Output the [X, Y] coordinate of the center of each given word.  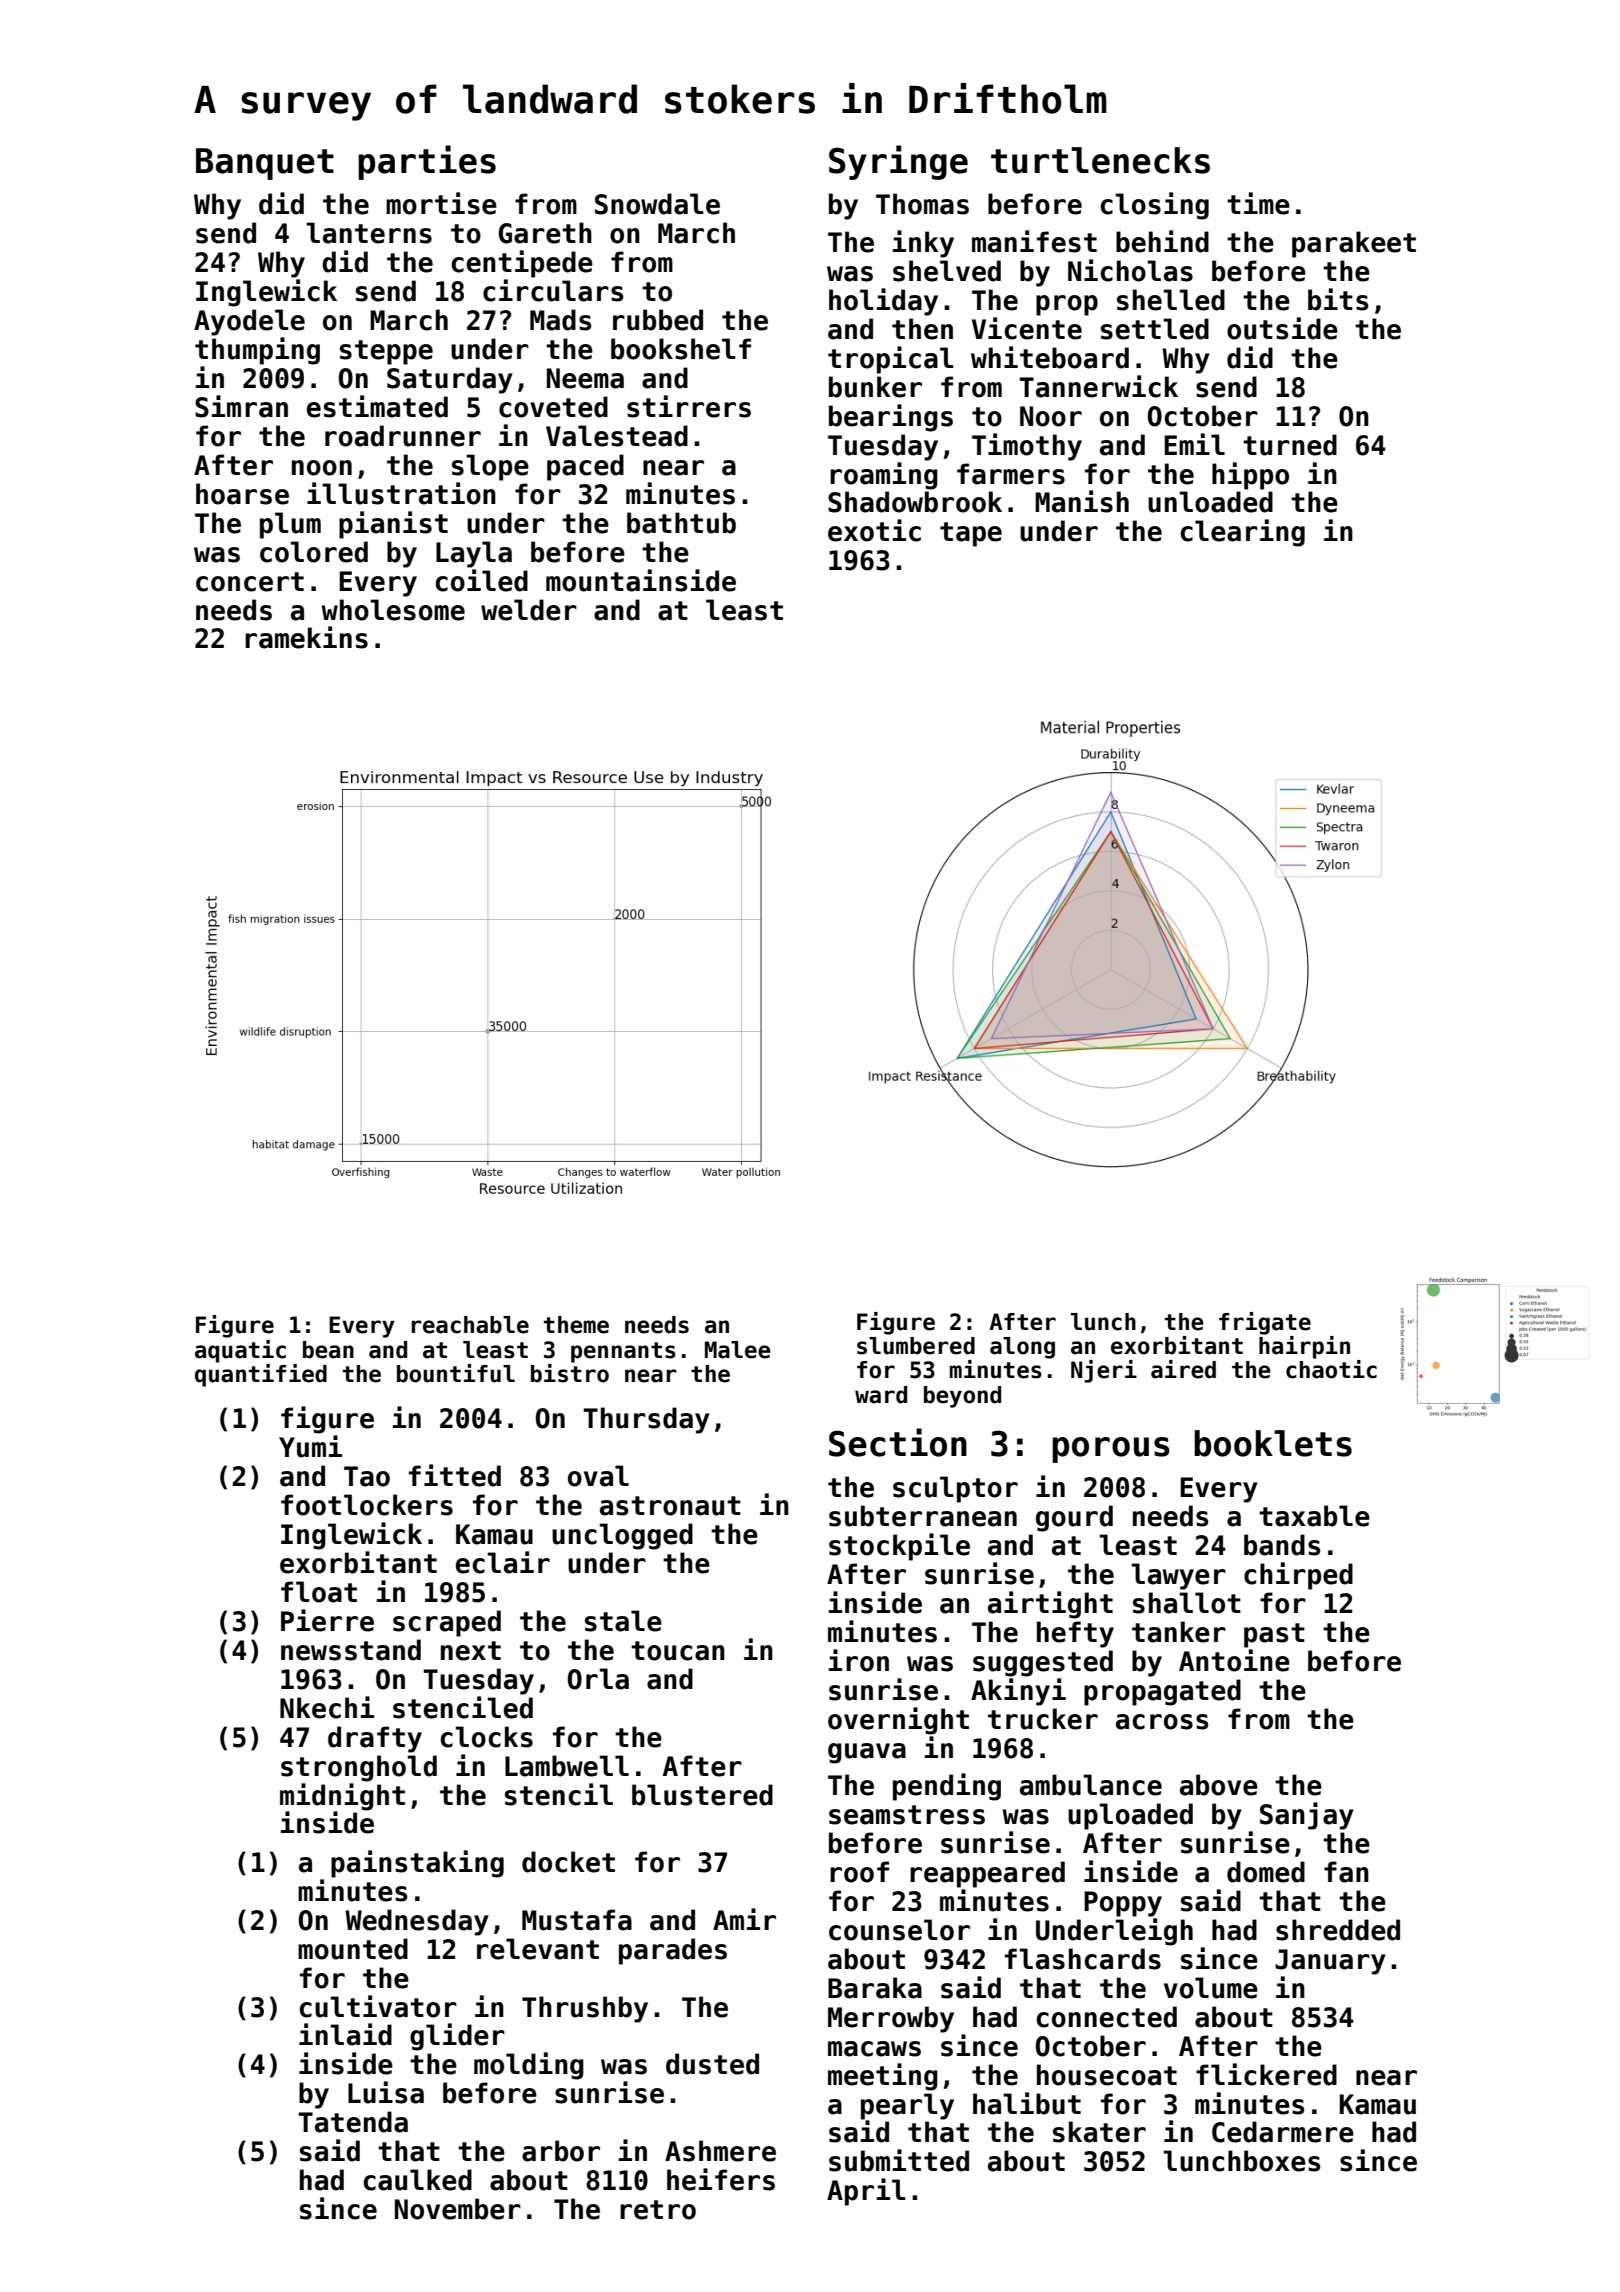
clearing [1242, 533]
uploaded [1130, 1816]
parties [427, 162]
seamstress [907, 1815]
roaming [884, 476]
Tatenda [353, 2122]
